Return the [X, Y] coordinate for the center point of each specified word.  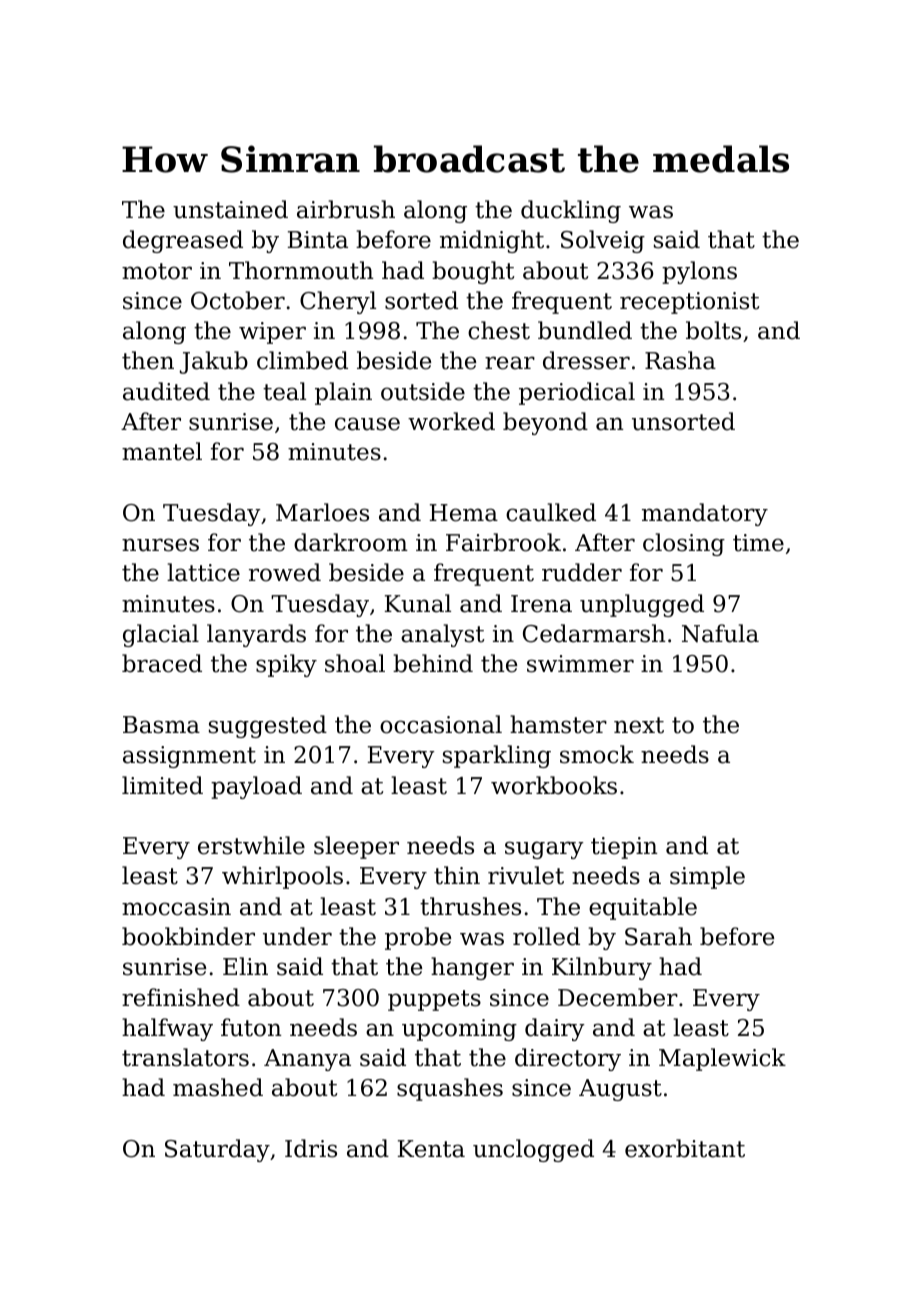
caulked [551, 512]
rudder [582, 572]
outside [423, 391]
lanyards [256, 635]
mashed [218, 1087]
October [238, 300]
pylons [699, 272]
